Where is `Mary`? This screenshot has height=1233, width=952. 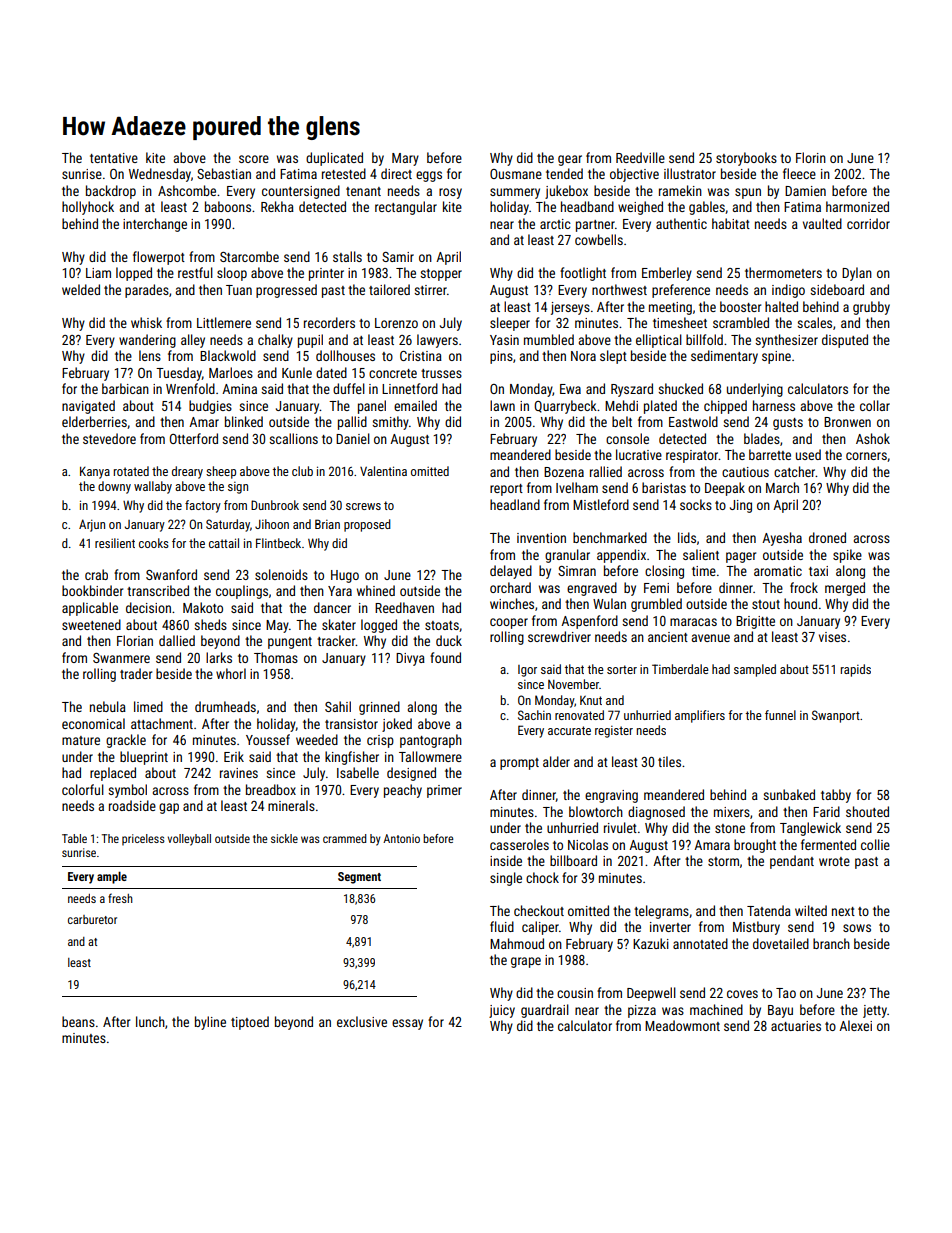
Mary is located at coordinates (405, 159).
